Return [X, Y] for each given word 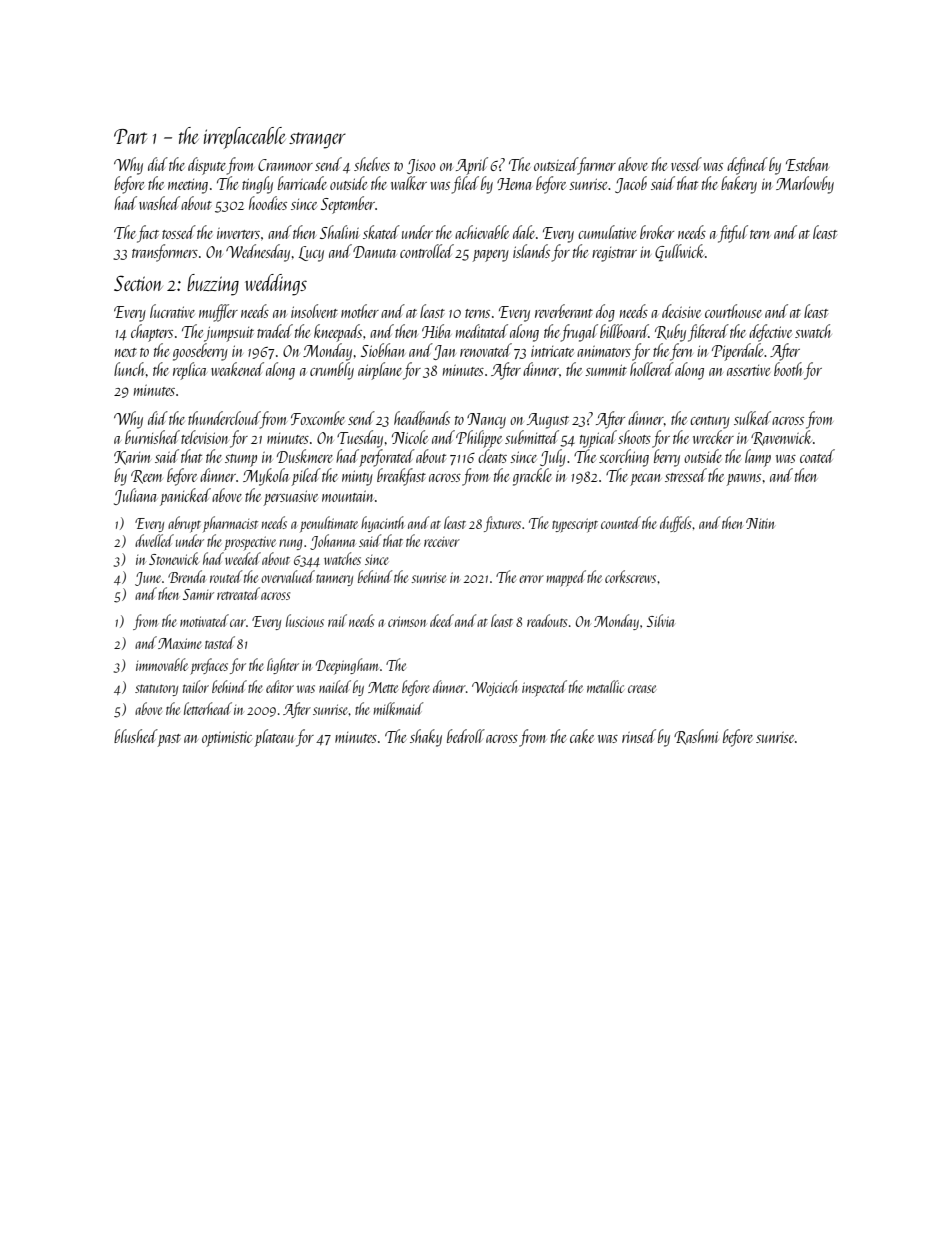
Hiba [436, 331]
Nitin [760, 523]
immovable [162, 664]
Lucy [311, 254]
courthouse [733, 311]
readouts [547, 620]
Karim [132, 458]
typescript [575, 525]
